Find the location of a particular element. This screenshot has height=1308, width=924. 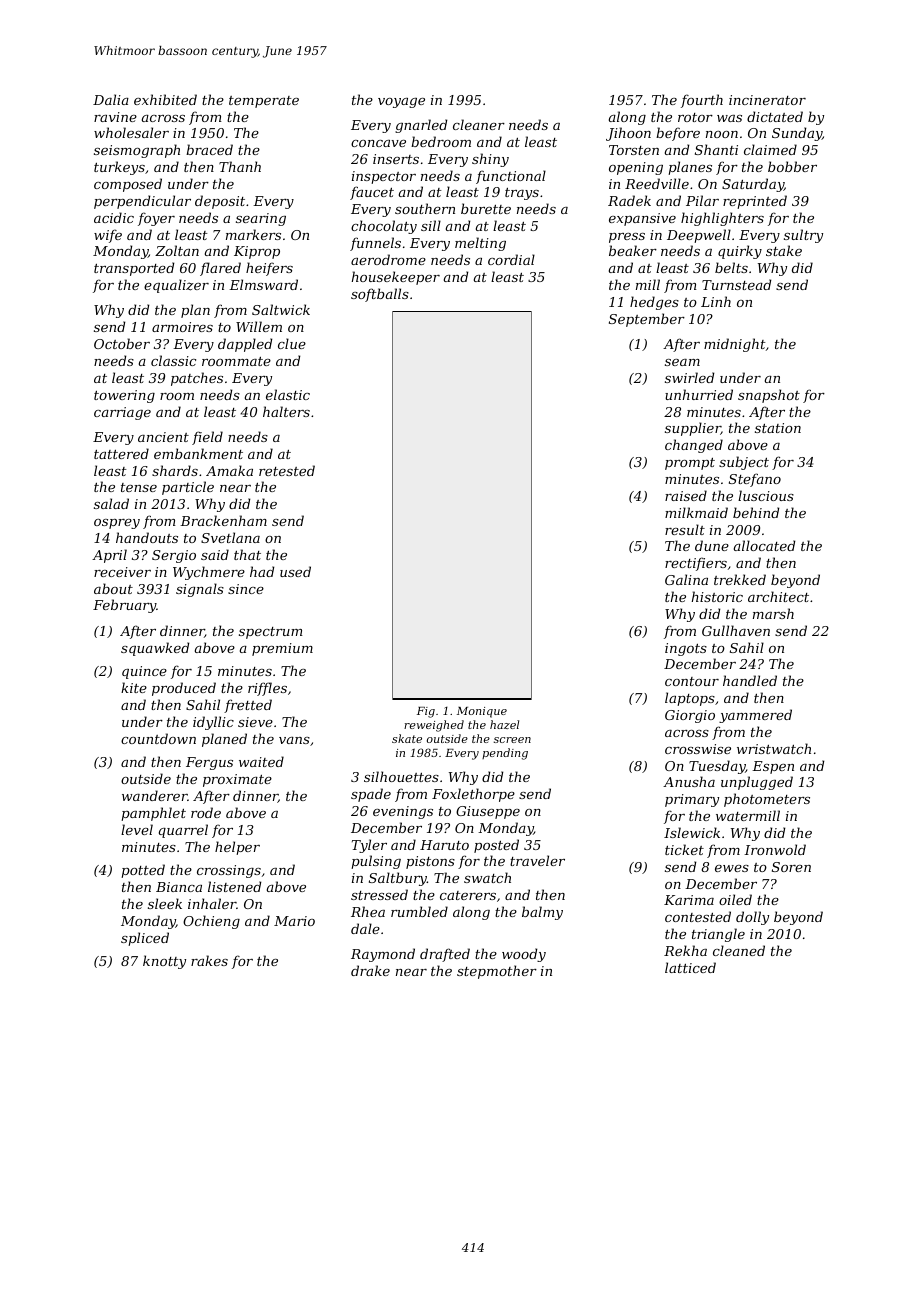

handled is located at coordinates (750, 680).
